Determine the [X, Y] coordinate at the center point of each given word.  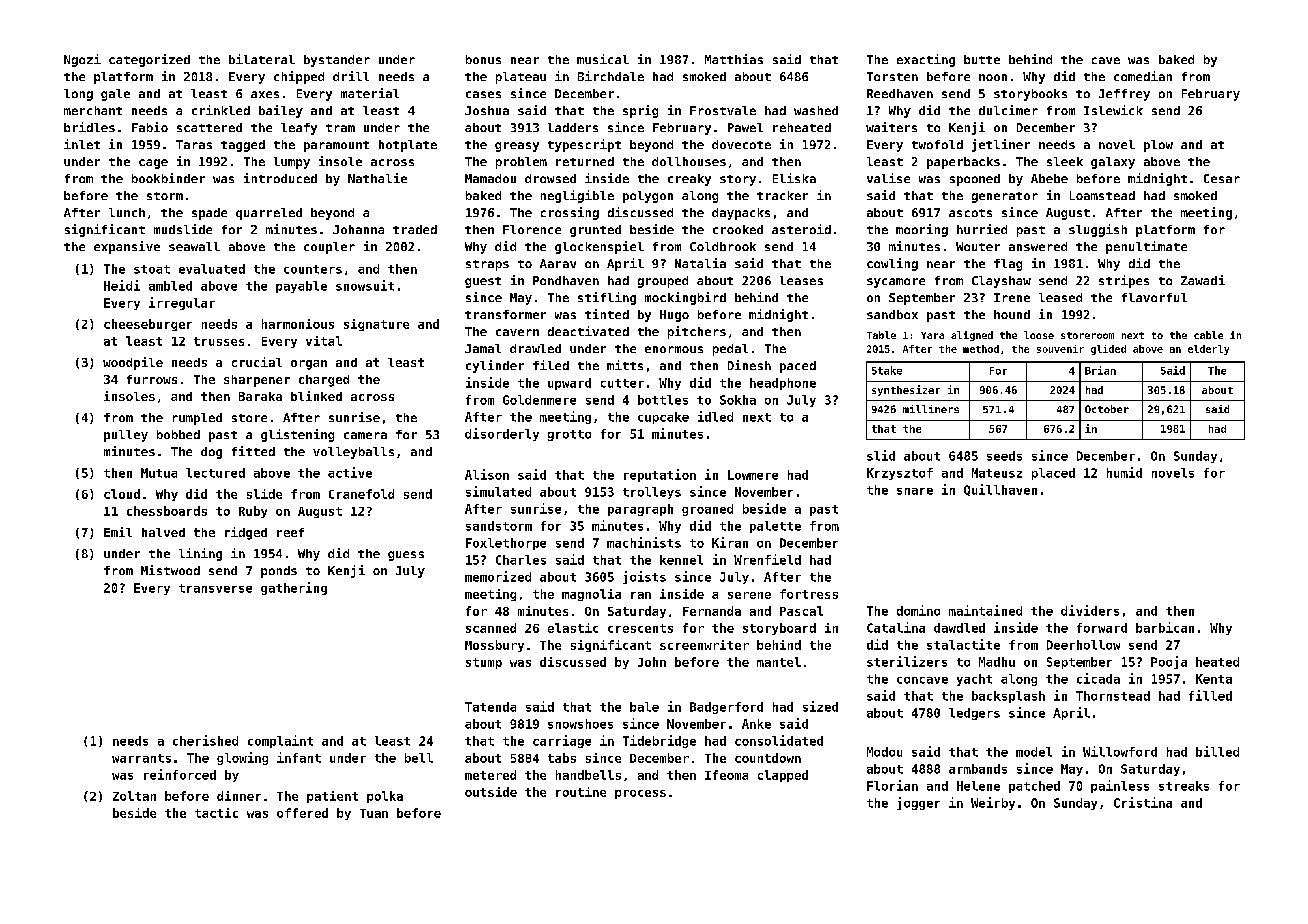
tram [340, 128]
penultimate [1146, 247]
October [1107, 409]
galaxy [1113, 163]
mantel [779, 662]
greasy [517, 147]
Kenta [1214, 679]
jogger [918, 803]
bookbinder [168, 178]
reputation [660, 475]
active [350, 472]
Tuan [374, 813]
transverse [215, 588]
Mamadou [490, 178]
